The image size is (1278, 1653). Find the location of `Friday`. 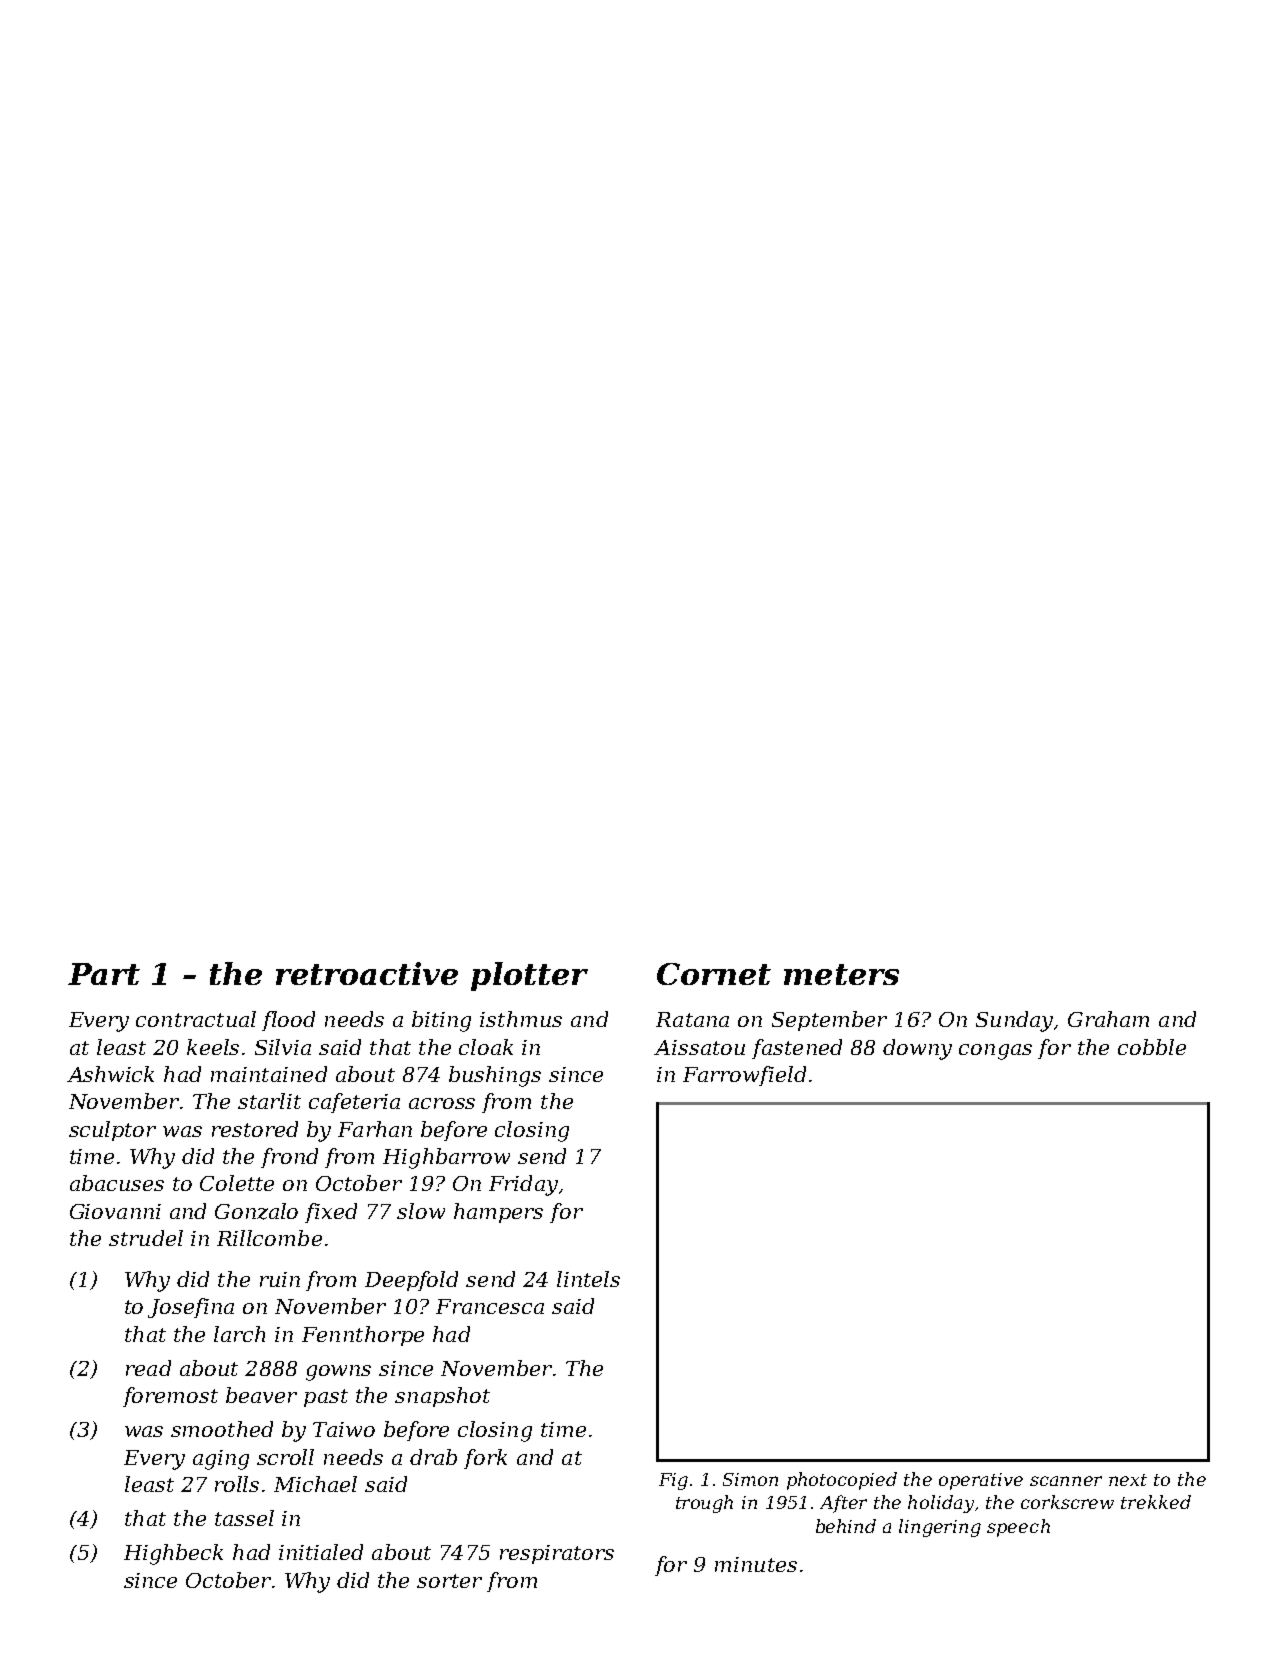

Friday is located at coordinates (523, 1185).
